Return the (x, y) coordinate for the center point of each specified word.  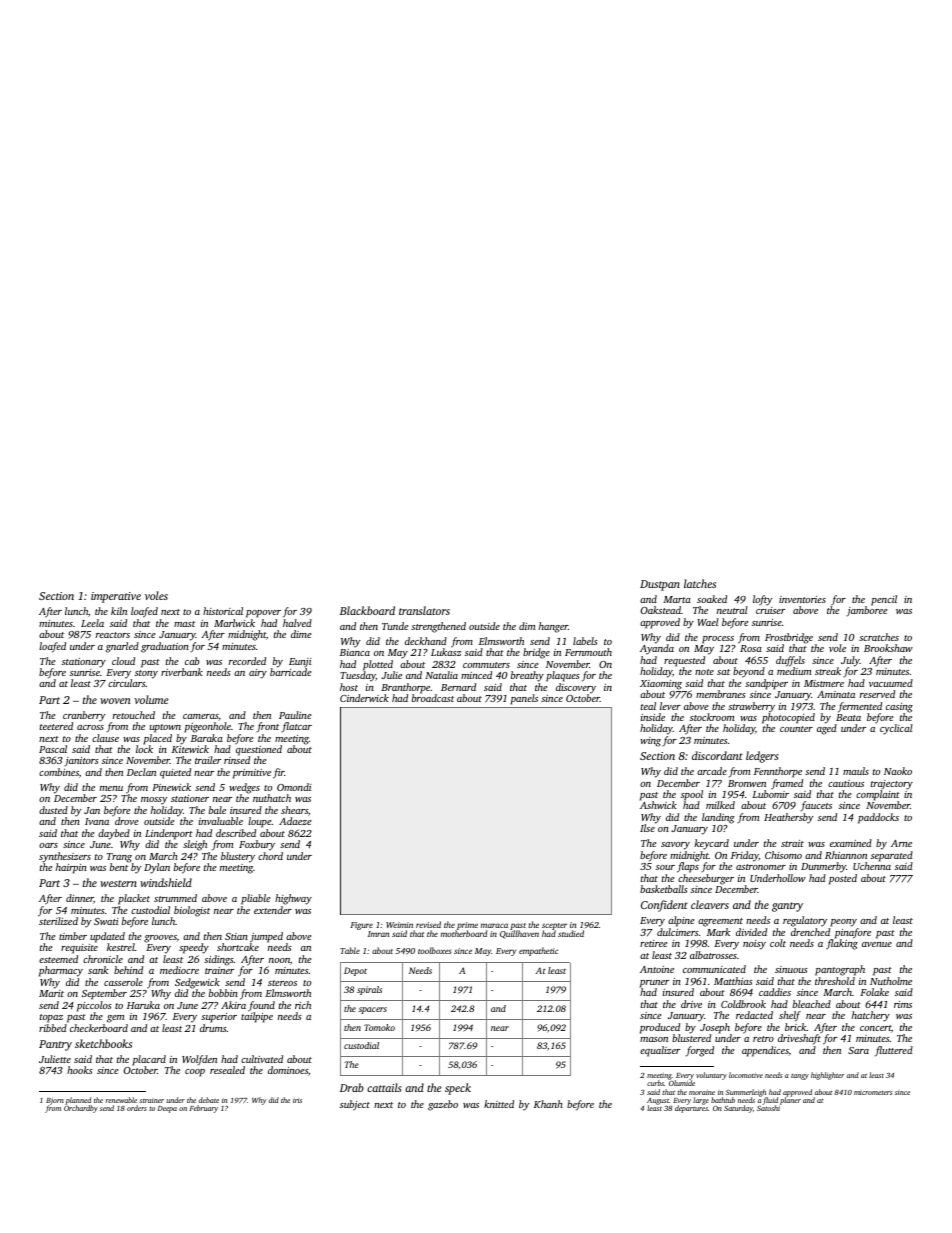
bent (119, 867)
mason (654, 1039)
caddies (775, 992)
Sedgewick (197, 983)
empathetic (538, 951)
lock (144, 749)
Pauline (295, 715)
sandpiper (766, 684)
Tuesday (358, 676)
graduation (165, 647)
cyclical (896, 730)
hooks (80, 1070)
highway (293, 899)
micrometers (873, 1092)
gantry (787, 907)
